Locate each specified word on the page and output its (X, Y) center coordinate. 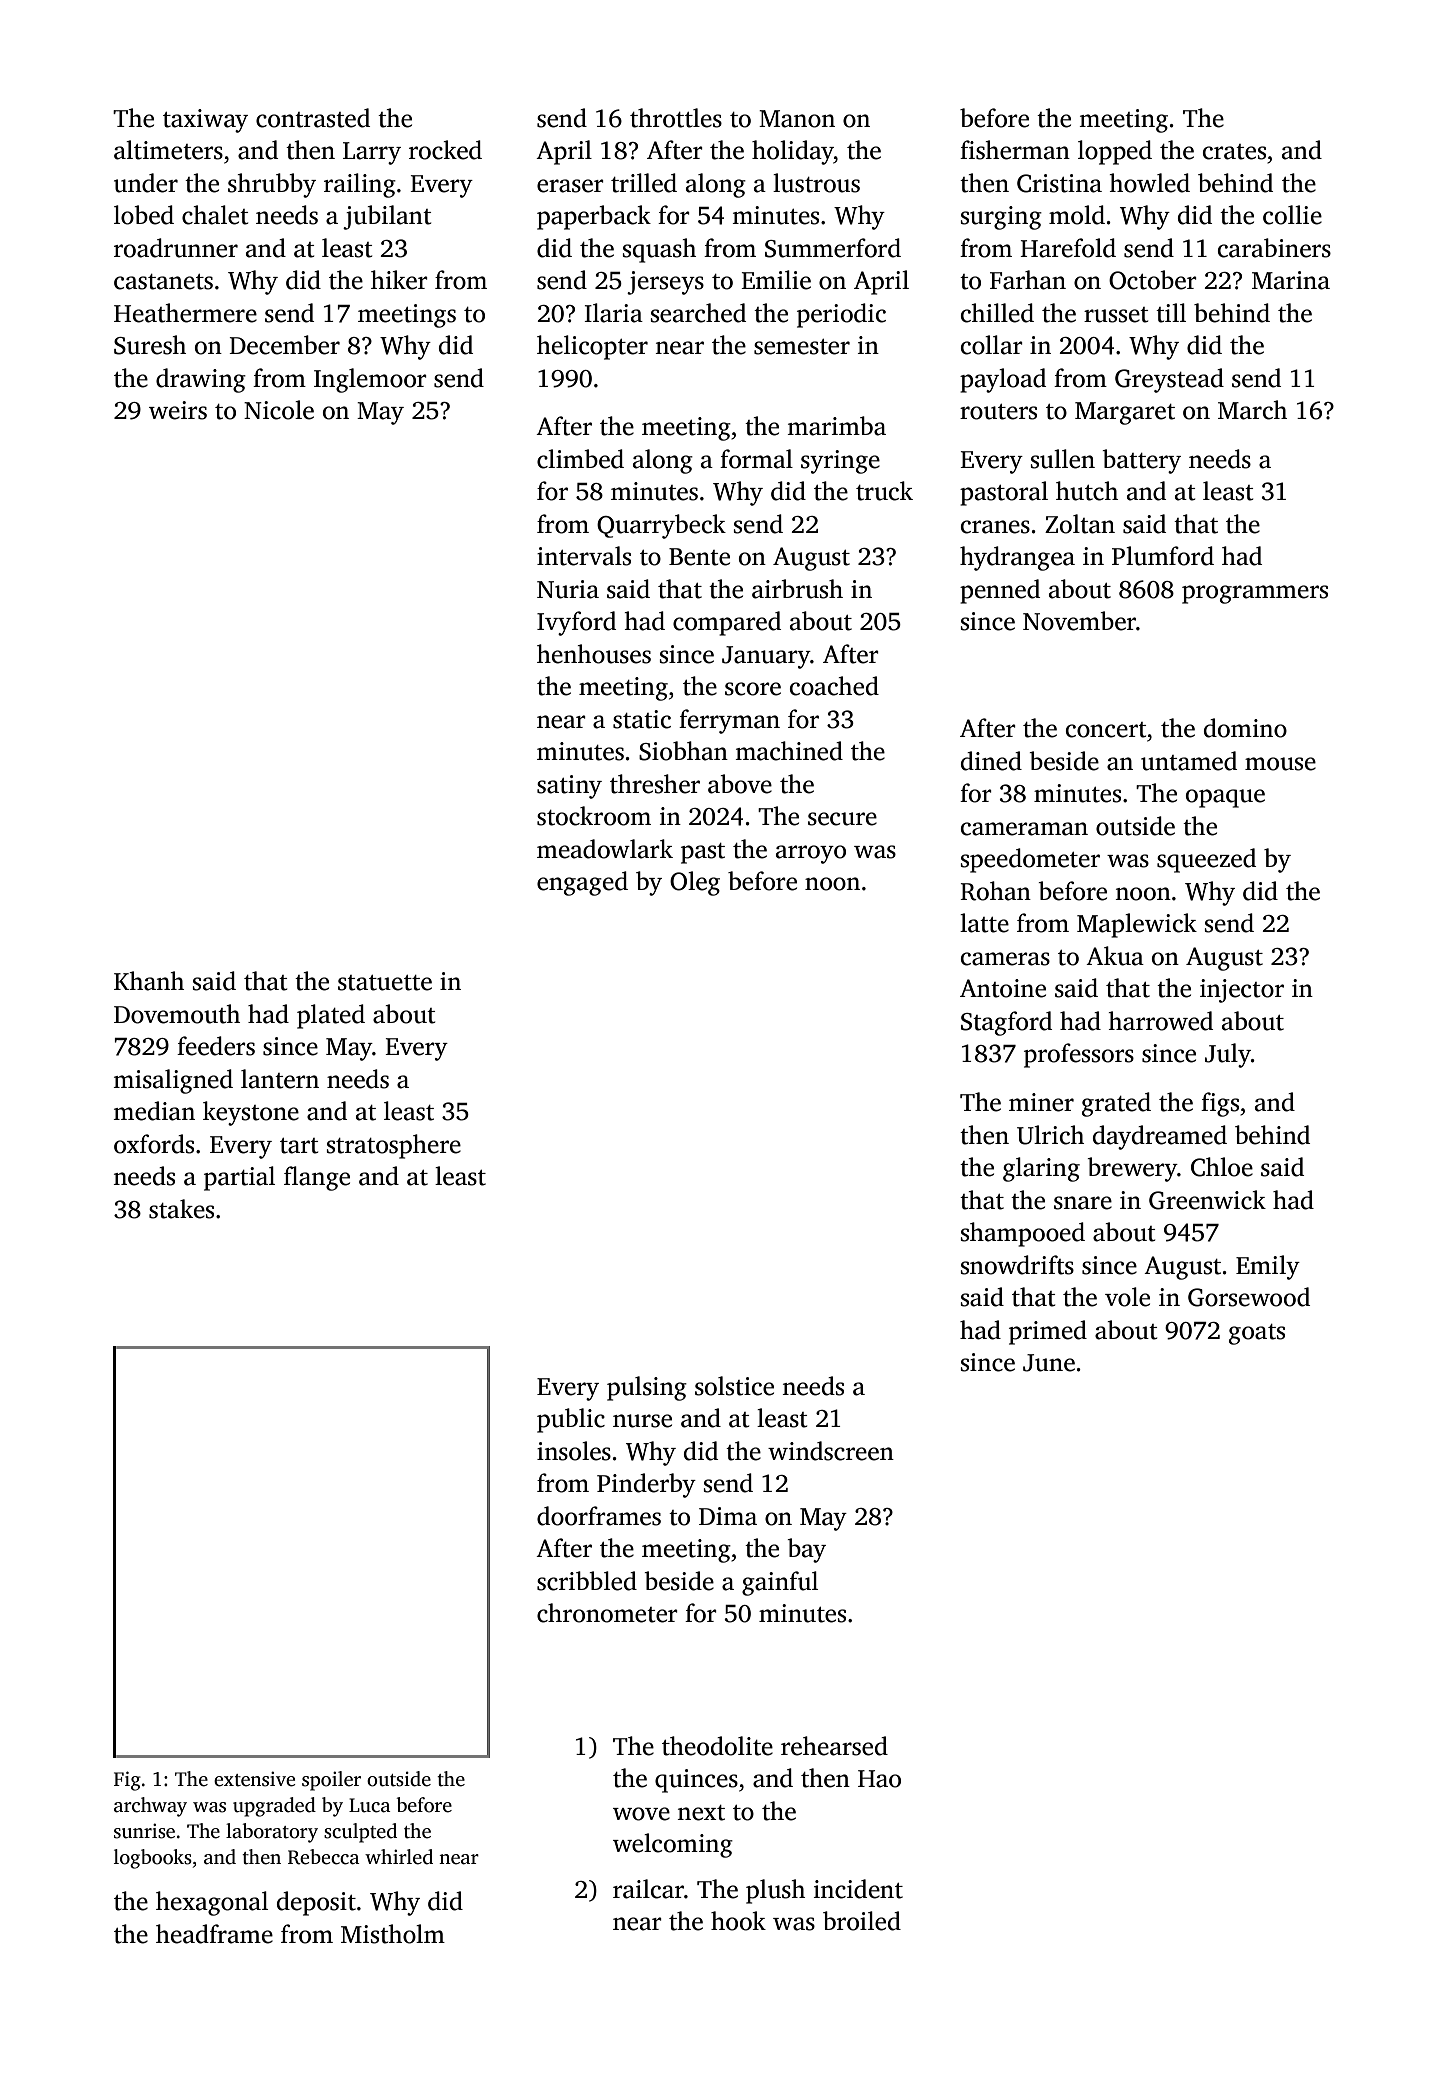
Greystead (1169, 380)
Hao (879, 1779)
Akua (1115, 956)
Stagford (1006, 1023)
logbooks (153, 1859)
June (1049, 1363)
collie (1292, 215)
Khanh (149, 981)
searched (698, 313)
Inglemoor (370, 380)
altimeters (168, 150)
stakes (181, 1209)
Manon (797, 119)
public (571, 1420)
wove (641, 1814)
